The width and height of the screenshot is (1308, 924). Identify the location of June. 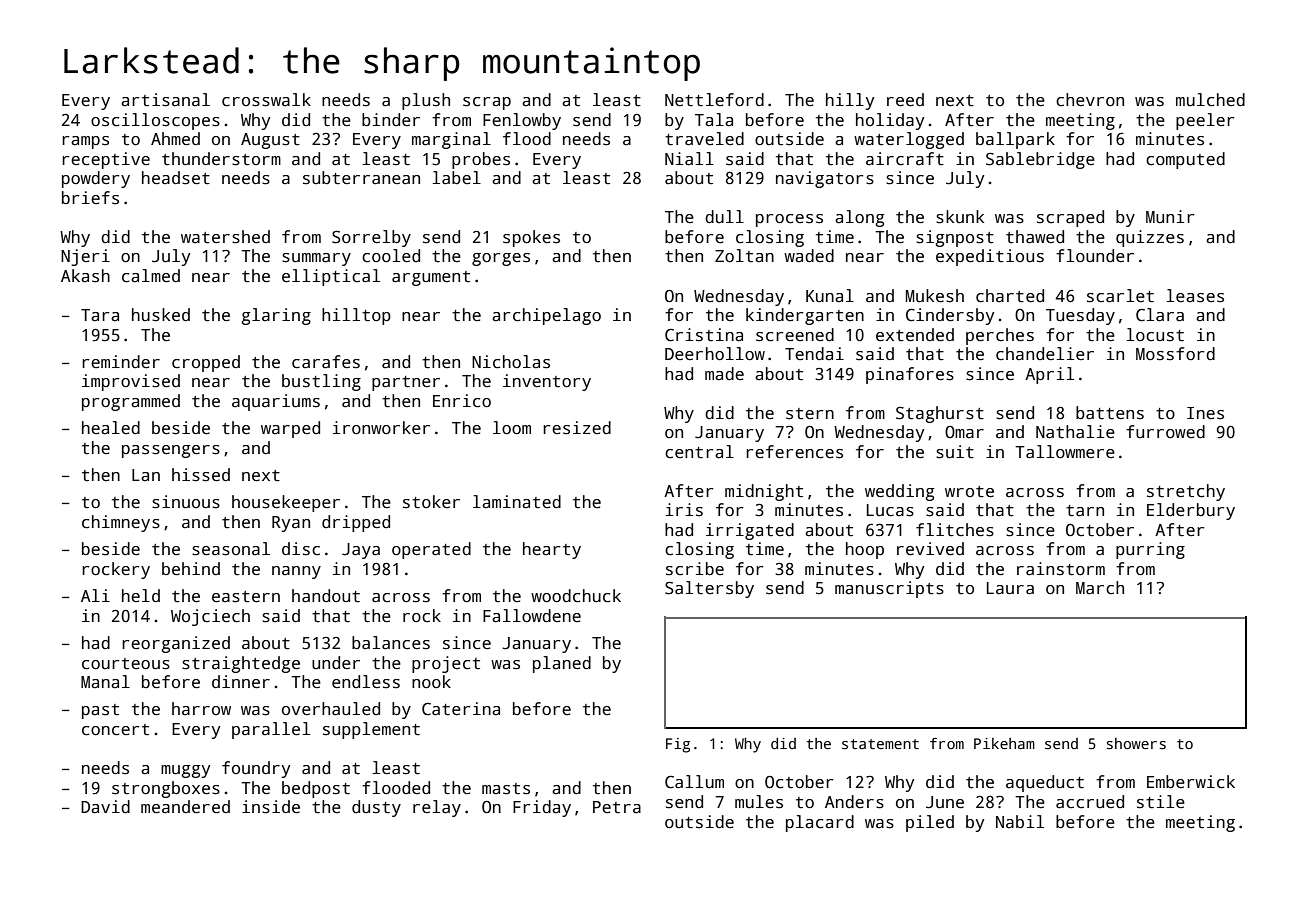
(945, 802).
